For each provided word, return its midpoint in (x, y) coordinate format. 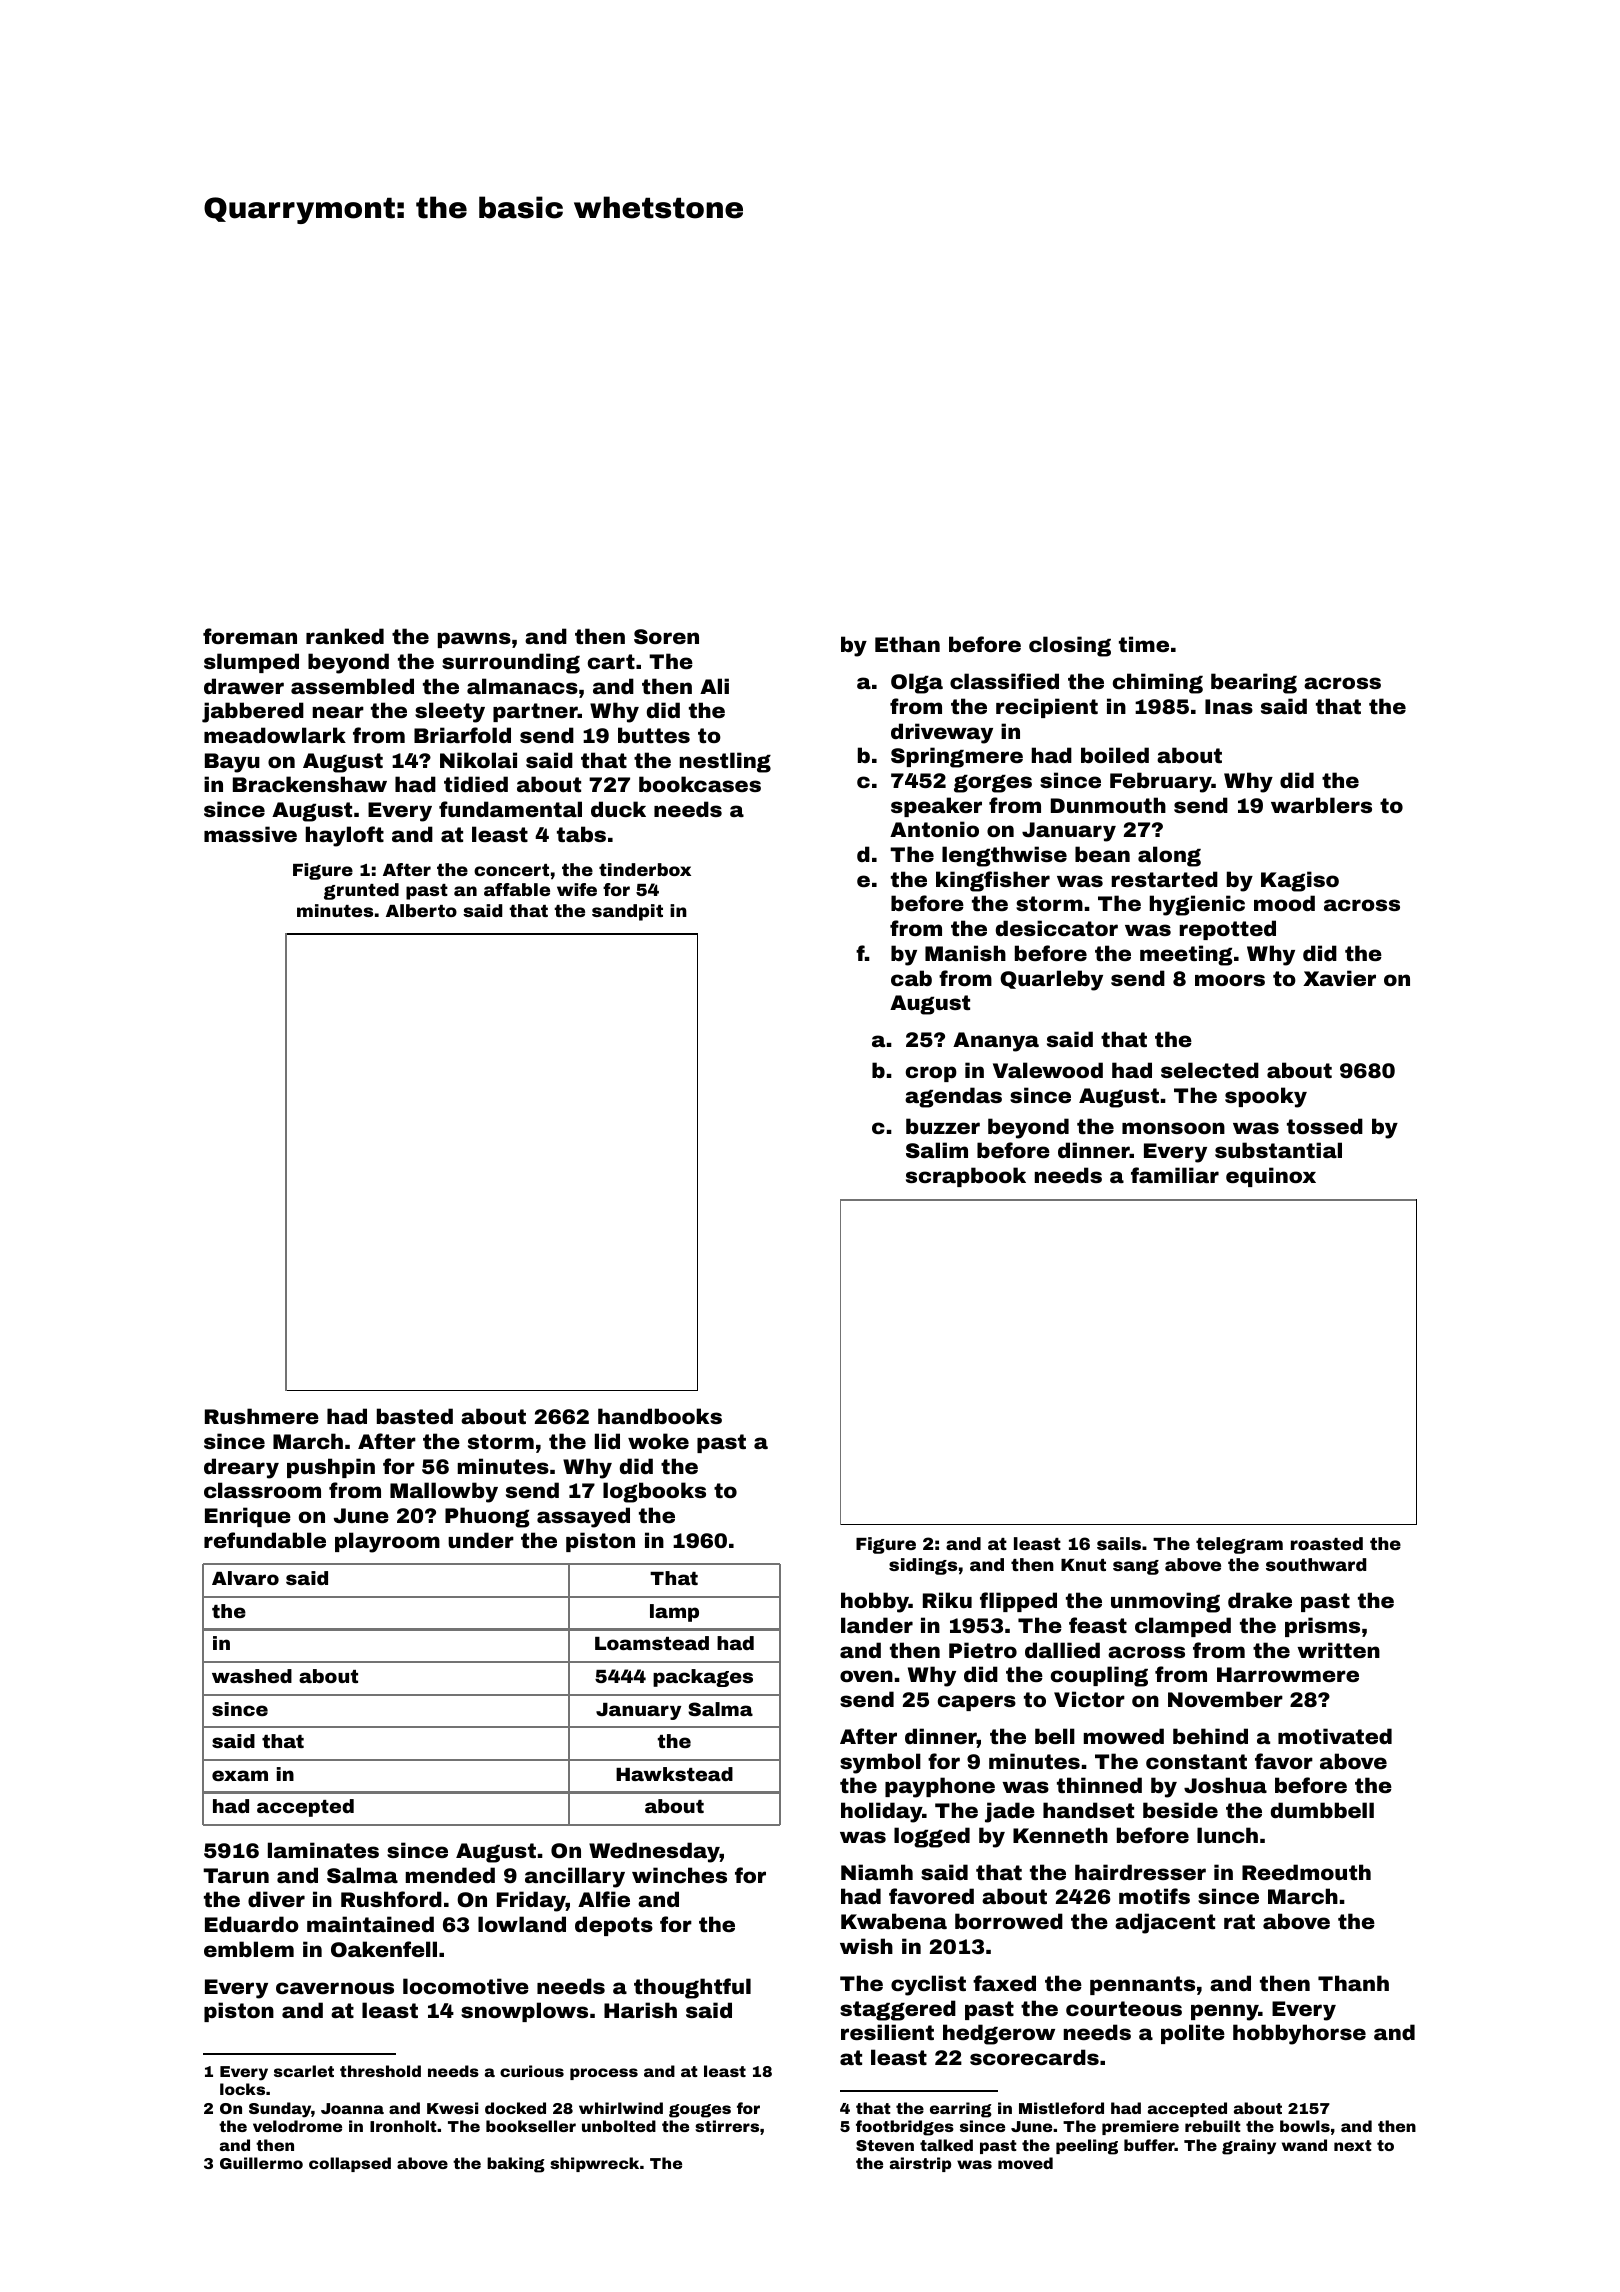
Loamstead (652, 1643)
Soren (666, 636)
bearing (1254, 683)
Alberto (421, 910)
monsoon (1173, 1128)
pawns (474, 640)
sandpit (627, 912)
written (1338, 1650)
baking (516, 2165)
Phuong (487, 1517)
